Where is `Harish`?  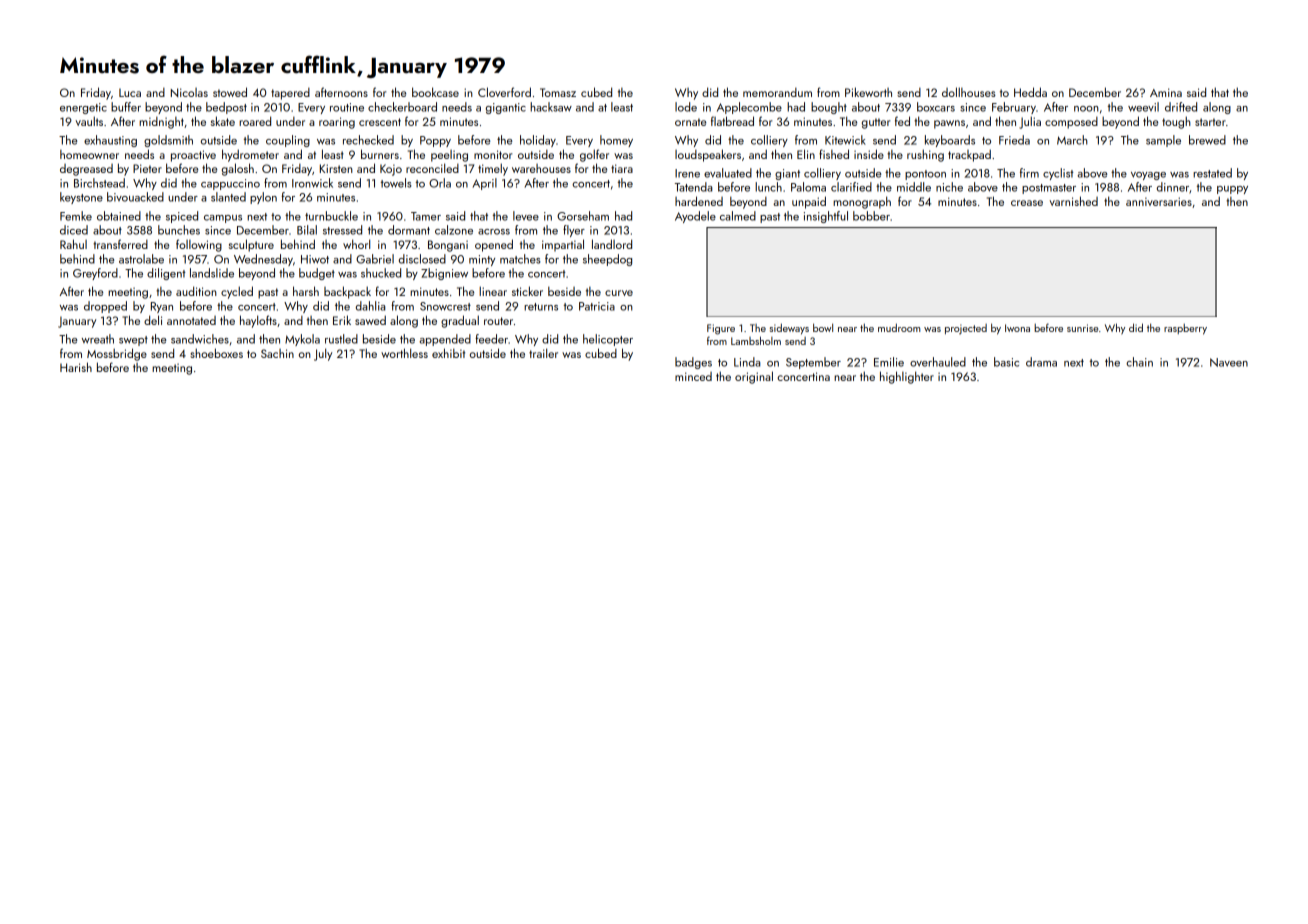
Harish is located at coordinates (76, 367).
